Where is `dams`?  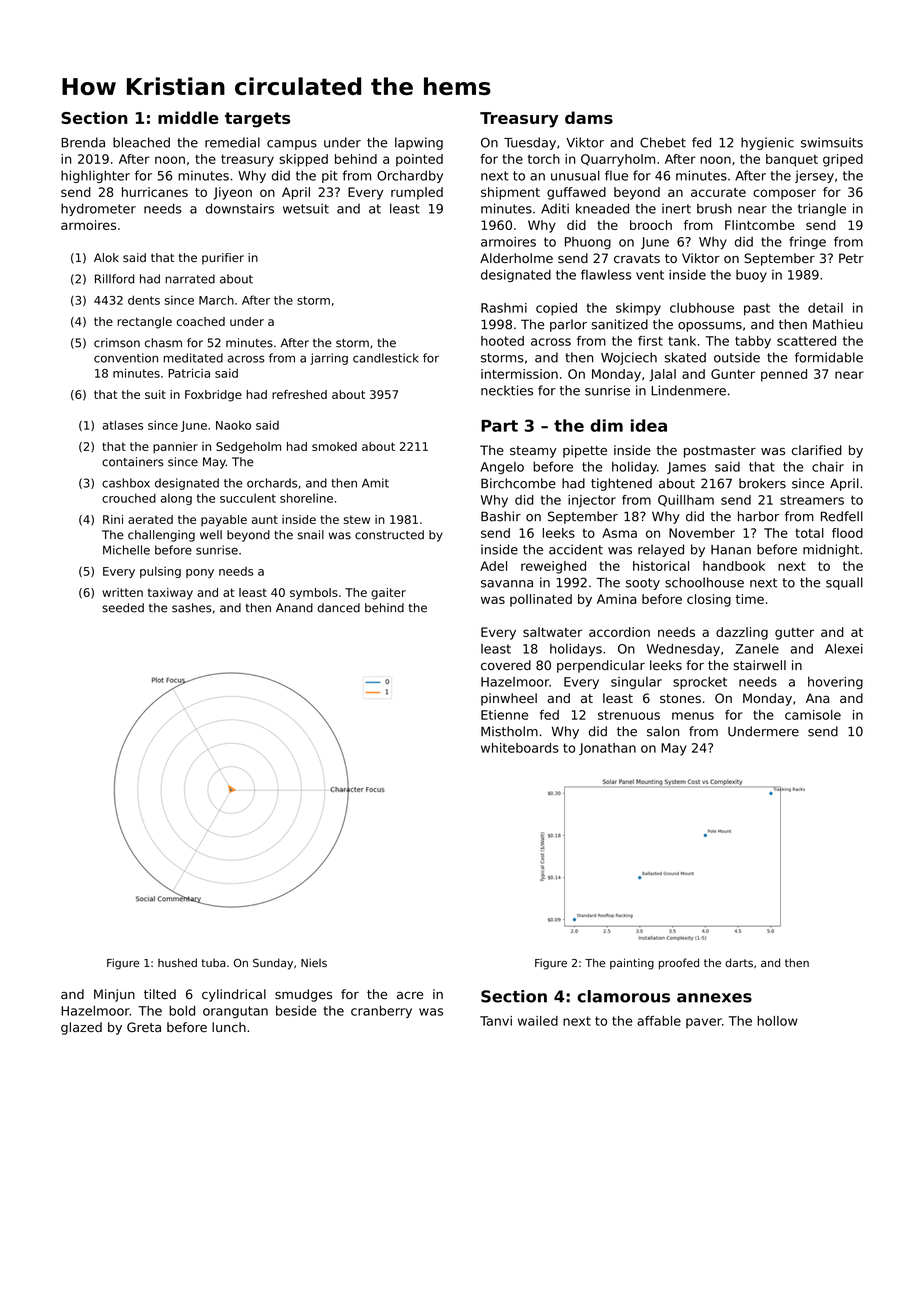 dams is located at coordinates (589, 117).
